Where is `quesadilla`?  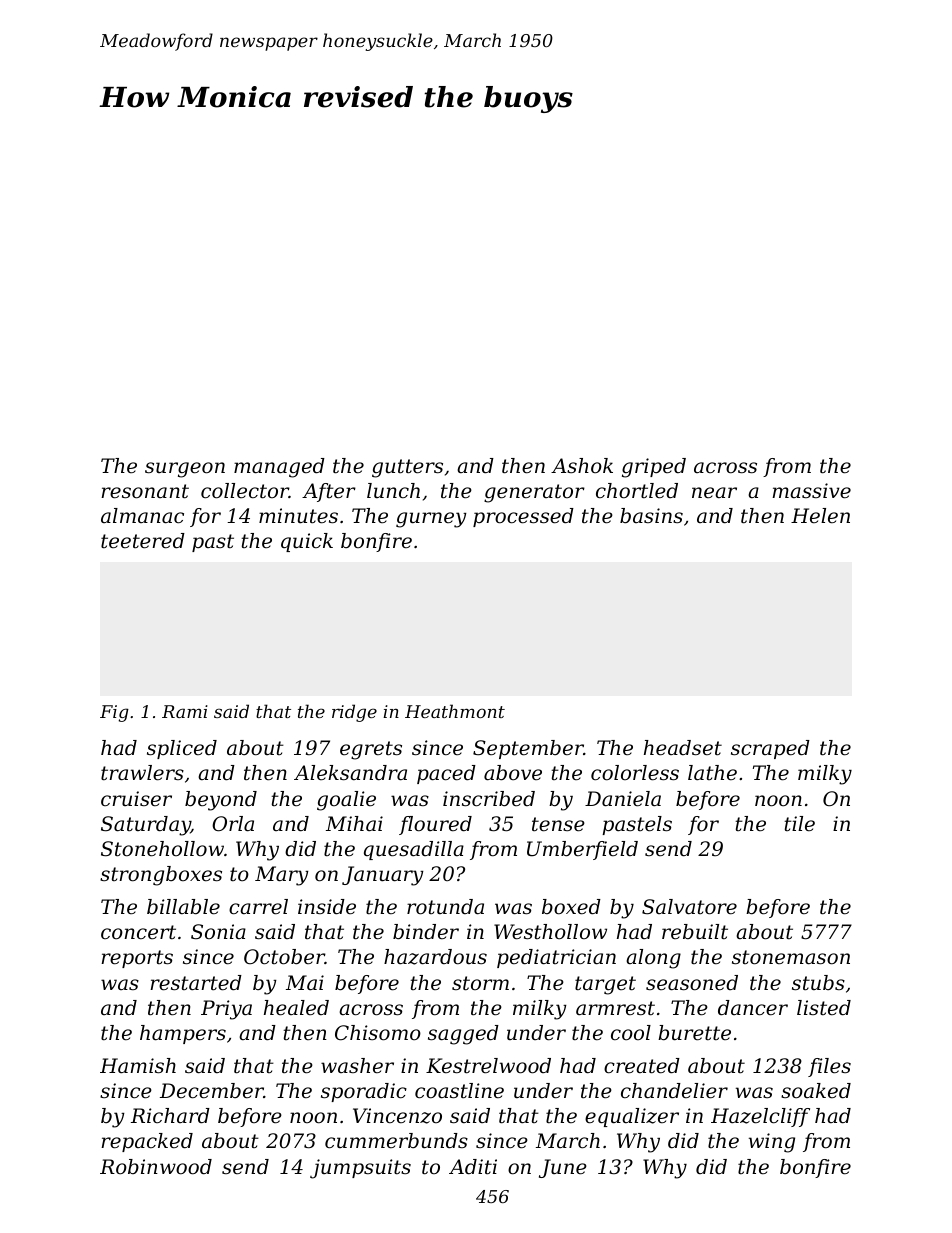 quesadilla is located at coordinates (414, 850).
